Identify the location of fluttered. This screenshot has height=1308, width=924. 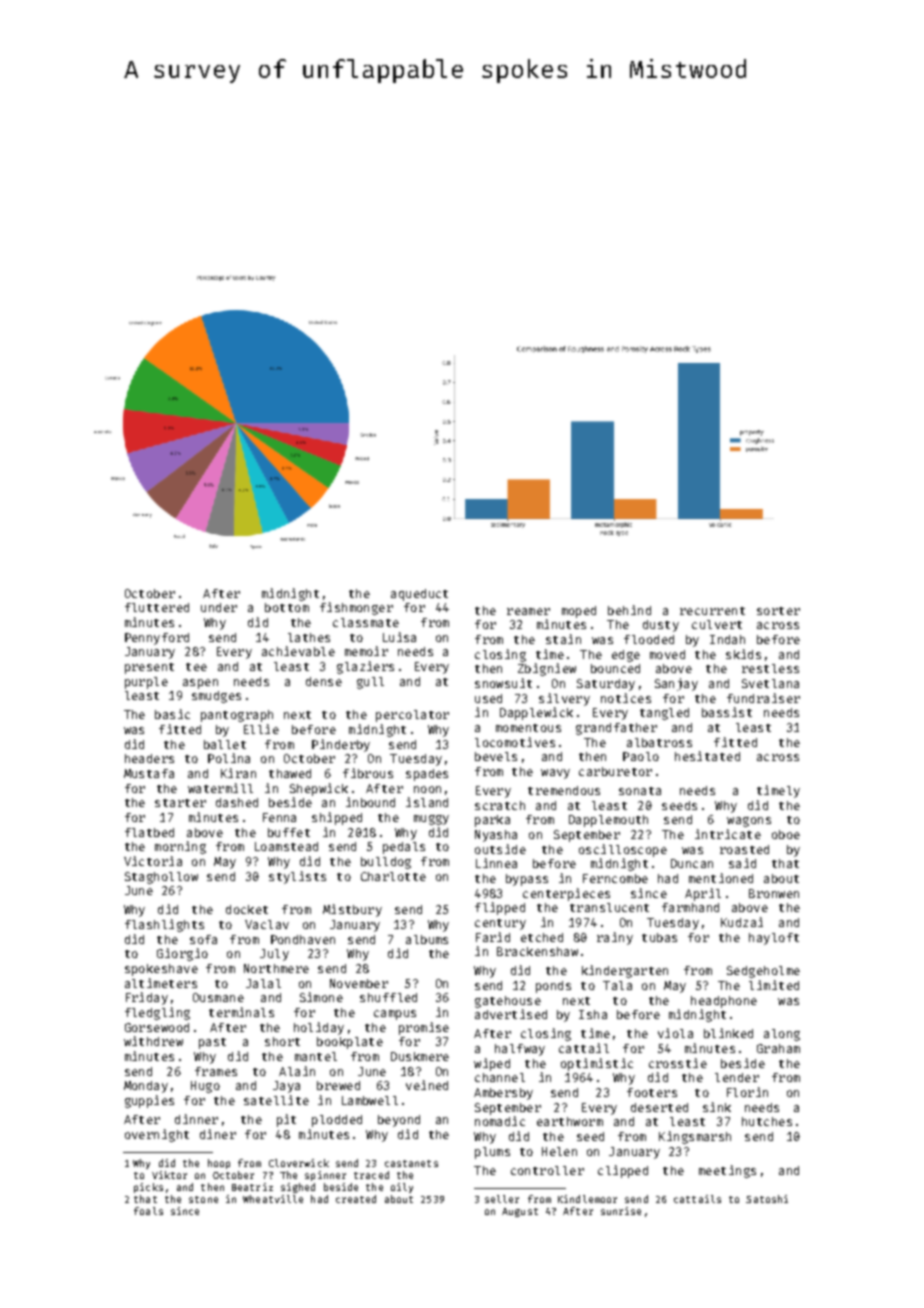
(157, 607).
